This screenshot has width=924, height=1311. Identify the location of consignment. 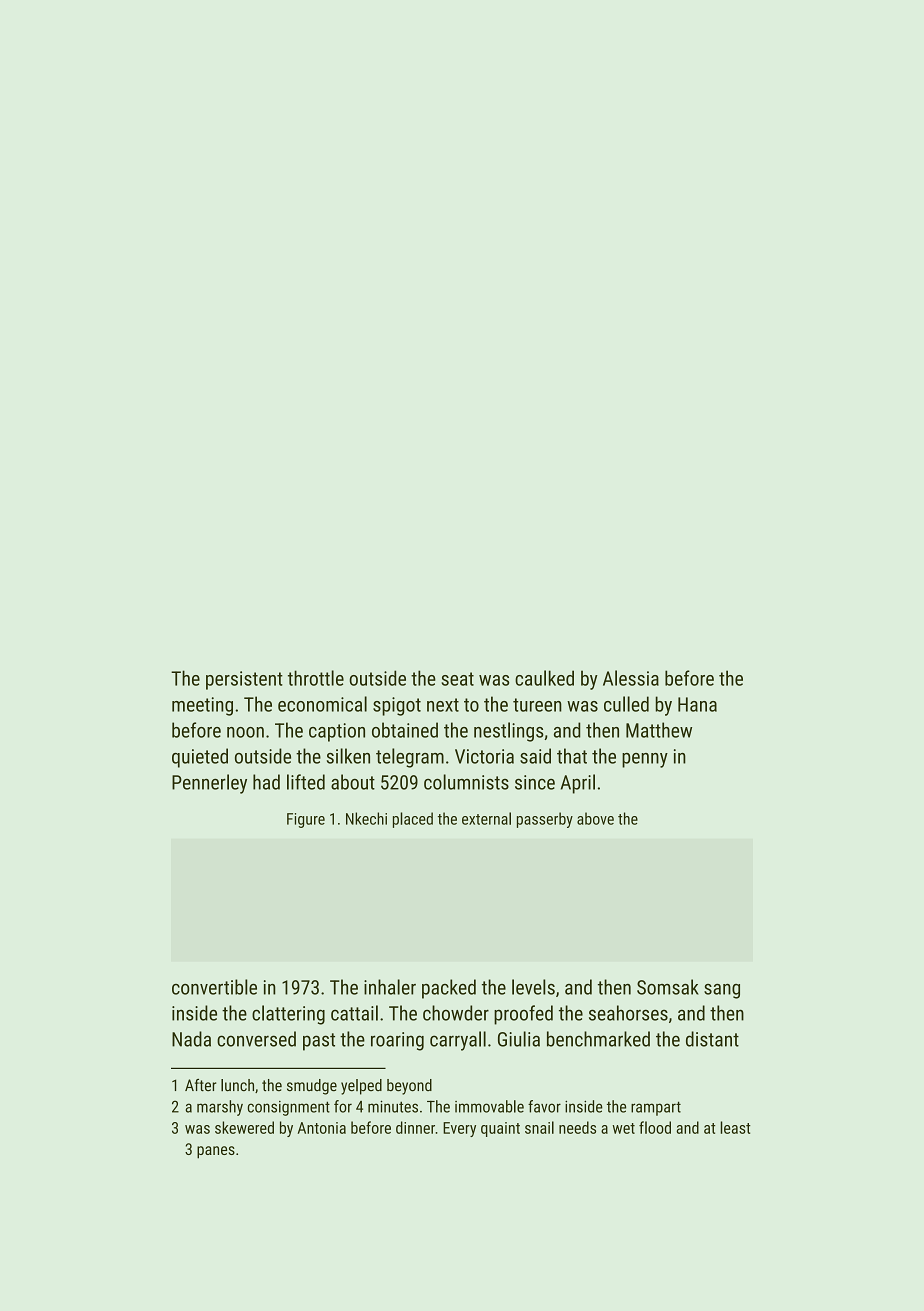
(289, 1108).
